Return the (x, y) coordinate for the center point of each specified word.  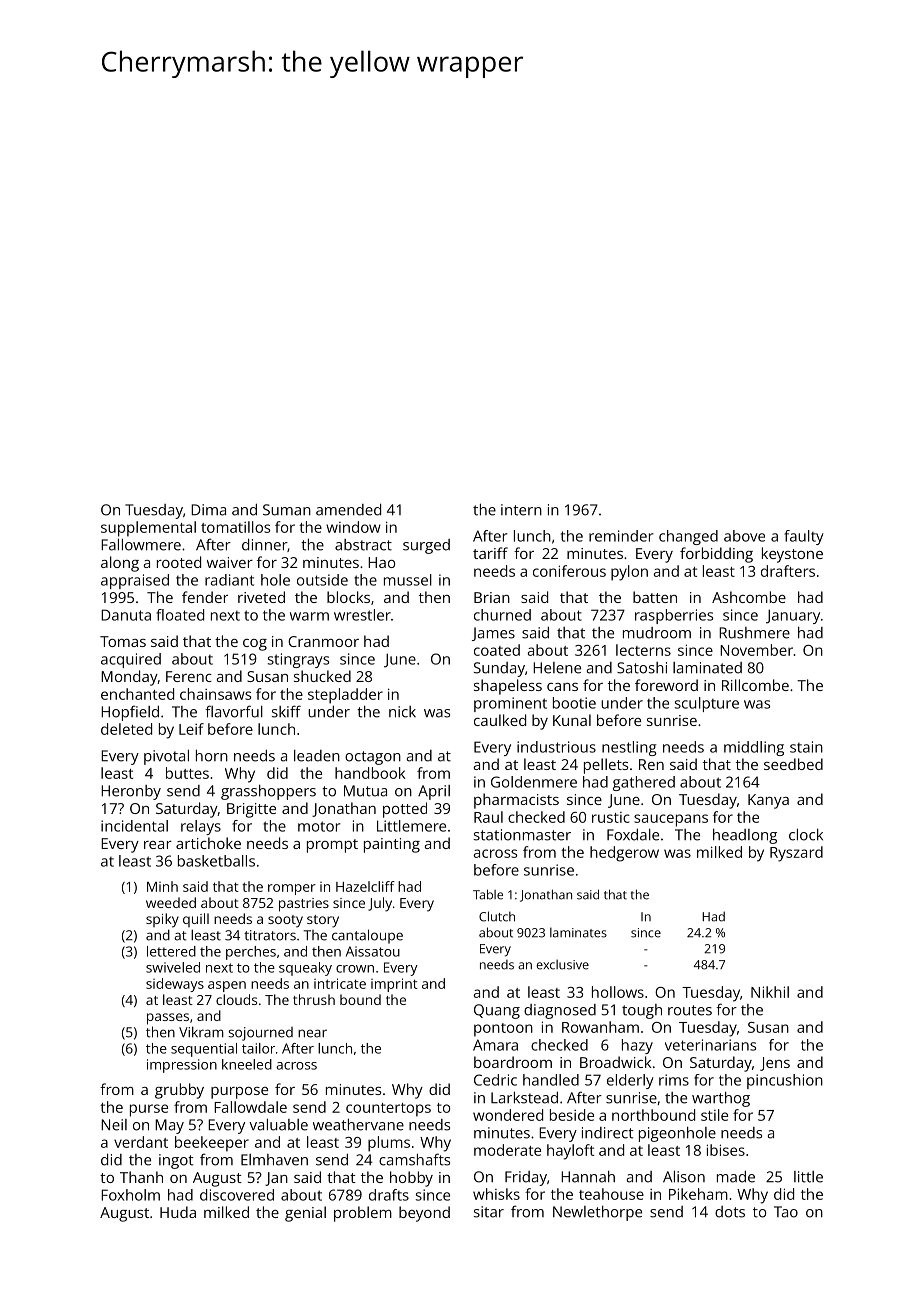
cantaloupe (367, 936)
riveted (261, 597)
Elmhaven (274, 1160)
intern (521, 510)
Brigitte (251, 810)
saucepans (671, 820)
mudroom (657, 633)
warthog (721, 1099)
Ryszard (796, 854)
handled (551, 1080)
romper (292, 889)
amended (348, 509)
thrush (314, 999)
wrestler (362, 615)
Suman (287, 510)
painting (392, 845)
